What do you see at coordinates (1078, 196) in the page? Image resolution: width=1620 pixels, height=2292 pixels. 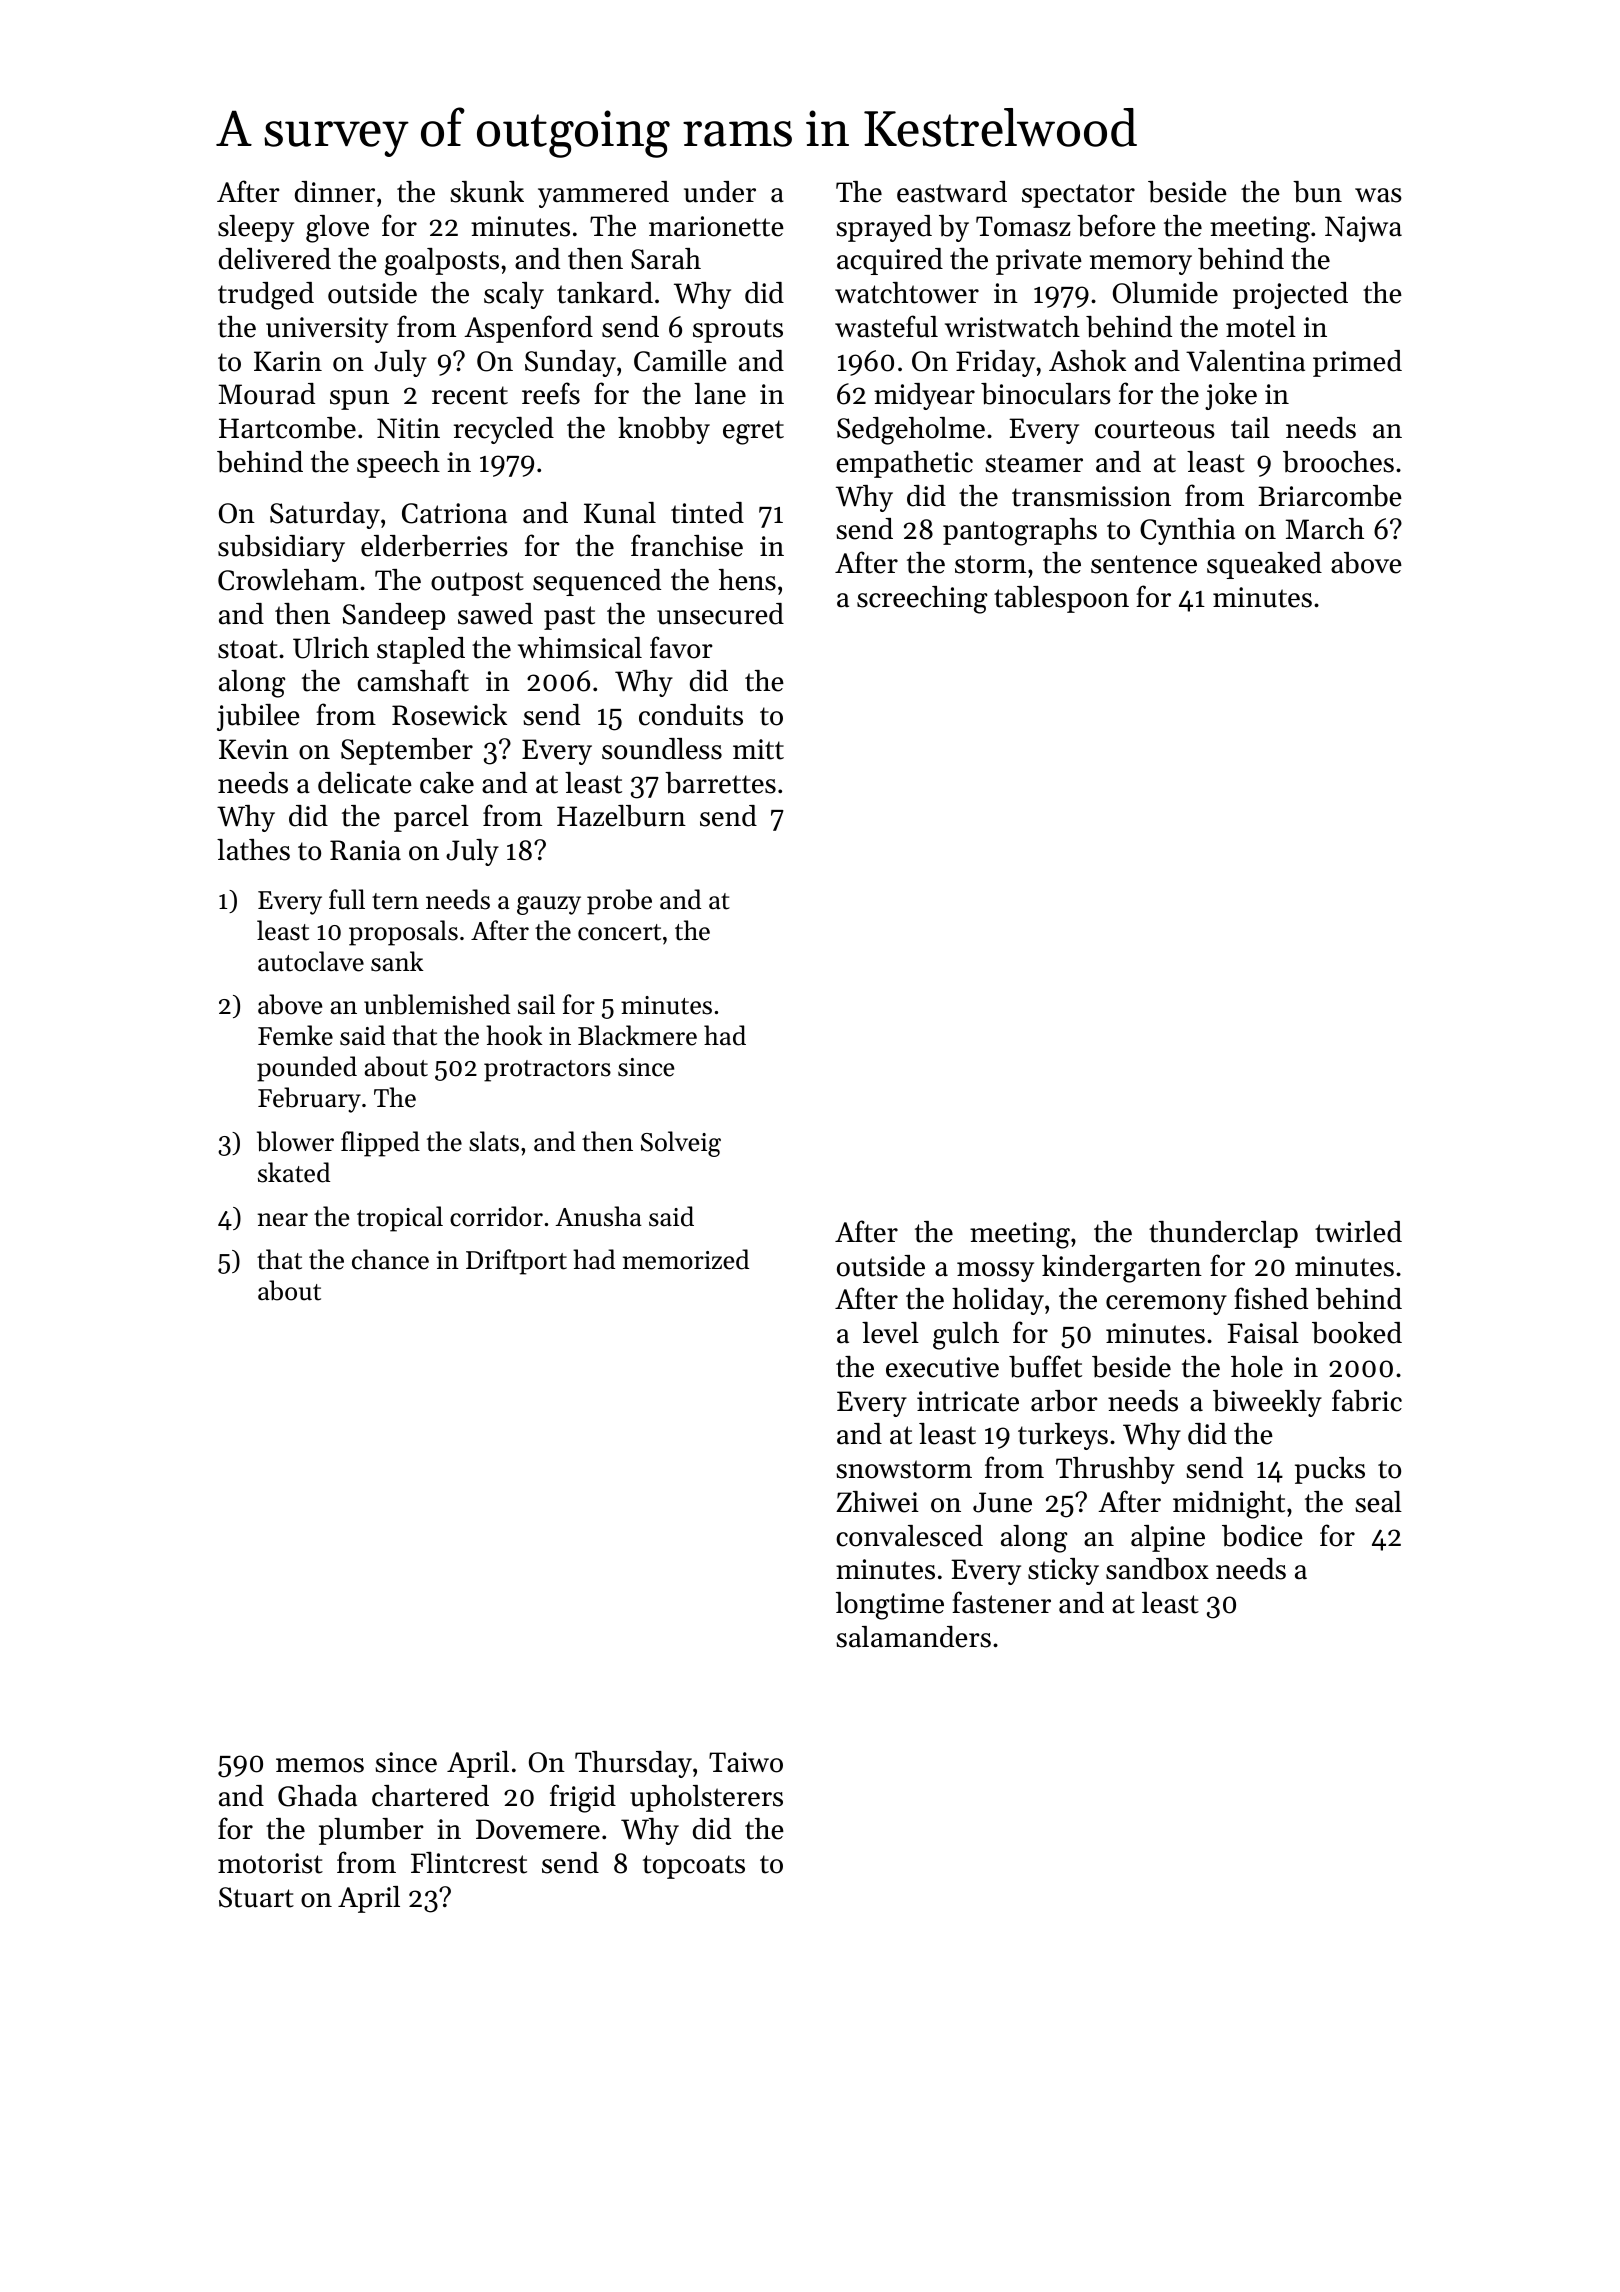 I see `spectator` at bounding box center [1078, 196].
